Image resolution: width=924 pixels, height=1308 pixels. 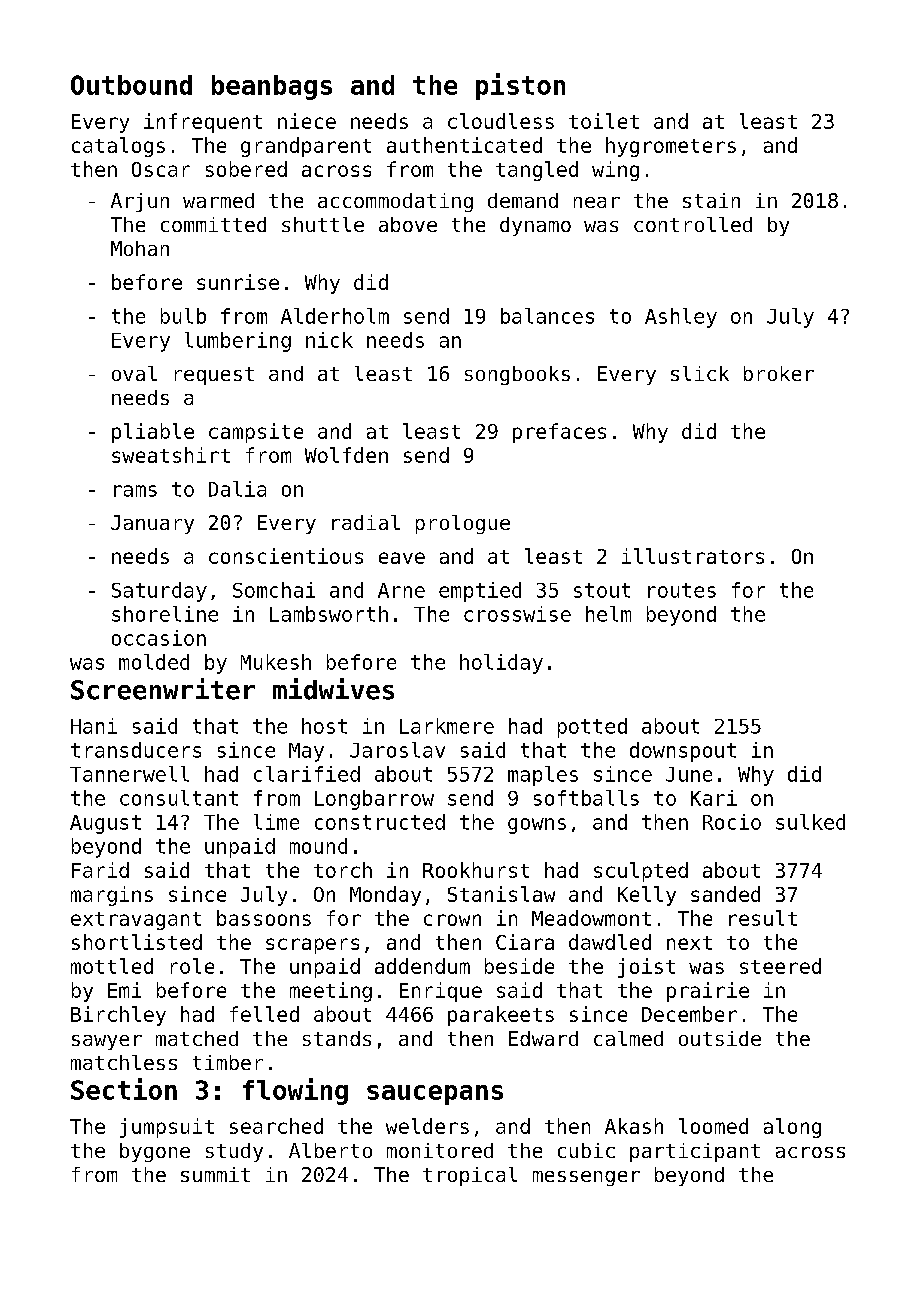 What do you see at coordinates (447, 726) in the page?
I see `Larkmere` at bounding box center [447, 726].
